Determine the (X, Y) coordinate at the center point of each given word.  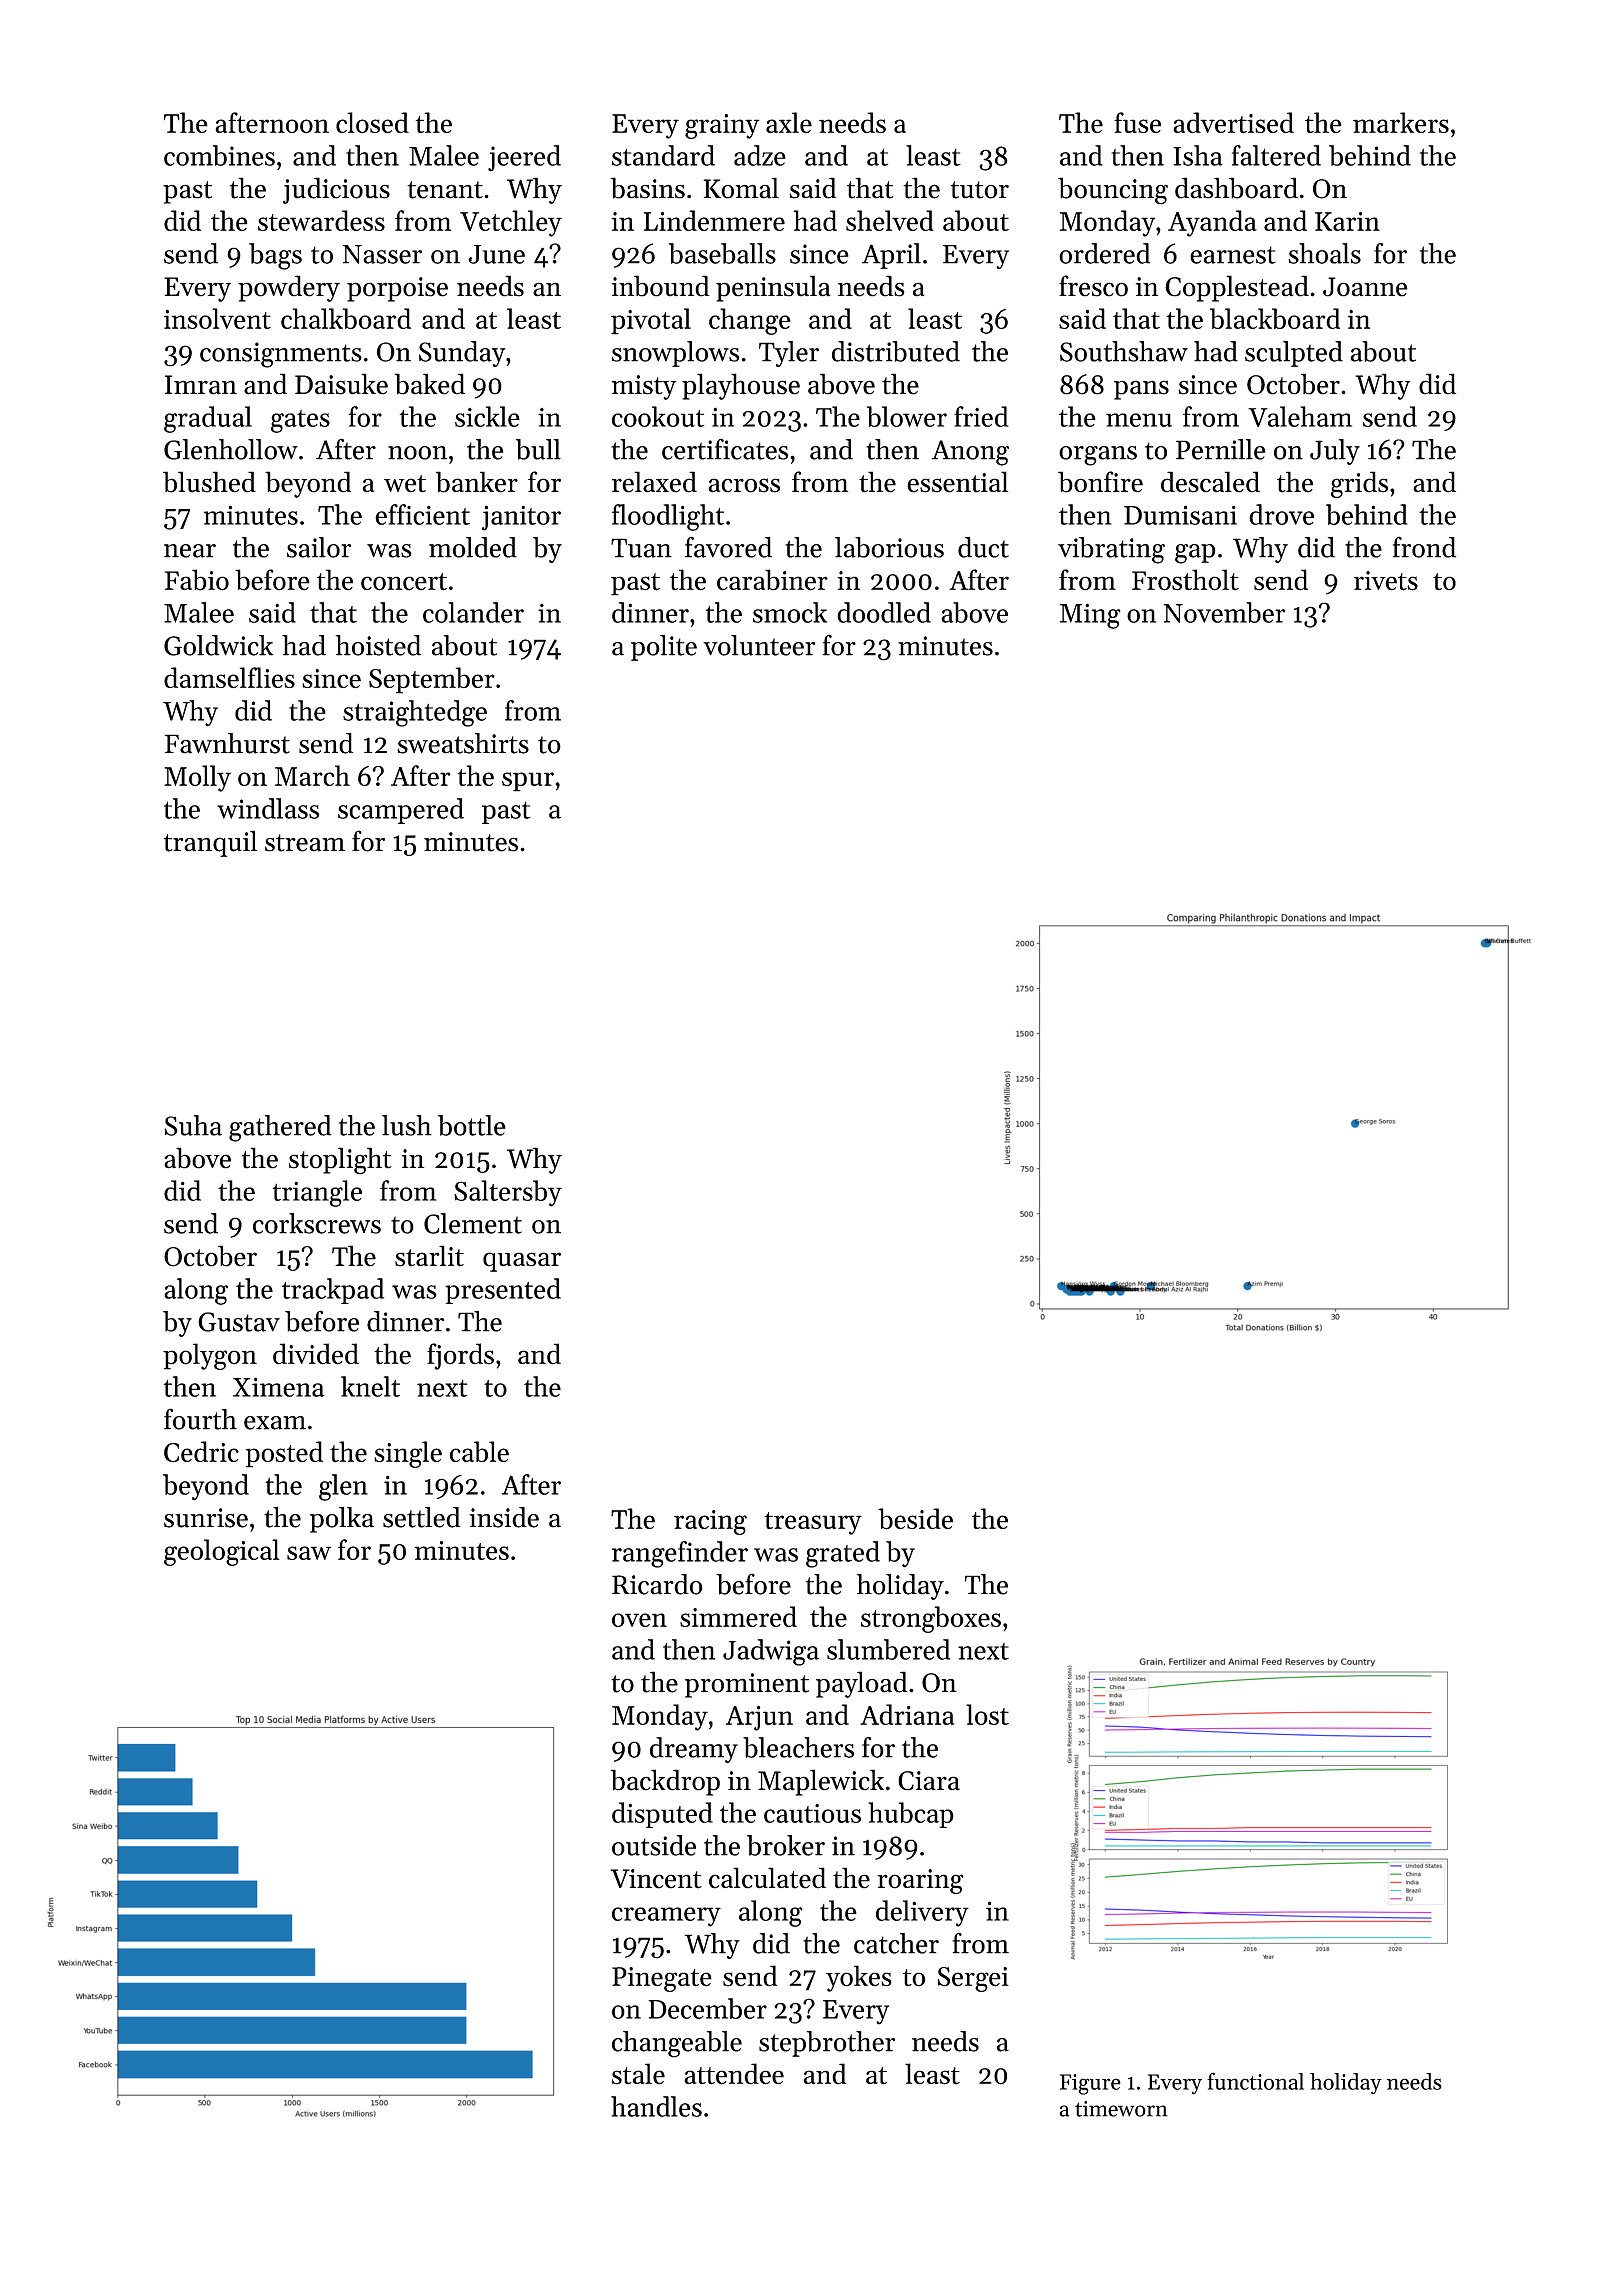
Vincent (656, 1879)
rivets (1386, 581)
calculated (767, 1878)
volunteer (759, 645)
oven (639, 1620)
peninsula (773, 288)
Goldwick (218, 645)
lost (987, 1714)
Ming (1090, 616)
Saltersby (508, 1193)
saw (309, 1553)
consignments (281, 355)
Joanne (1365, 287)
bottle (472, 1125)
